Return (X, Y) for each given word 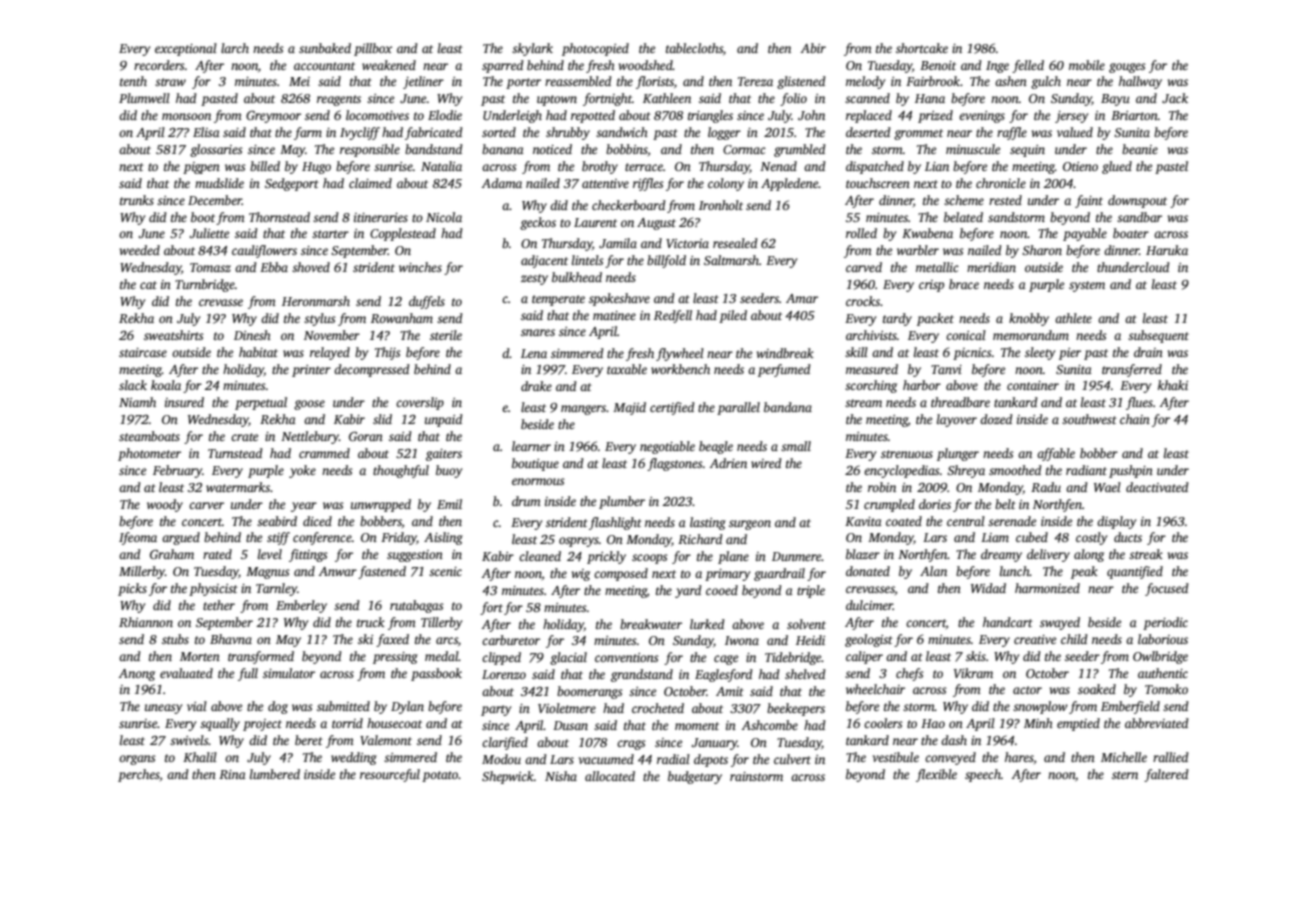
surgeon (750, 525)
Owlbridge (1160, 657)
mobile (1087, 65)
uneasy (163, 709)
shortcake (922, 48)
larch (235, 48)
